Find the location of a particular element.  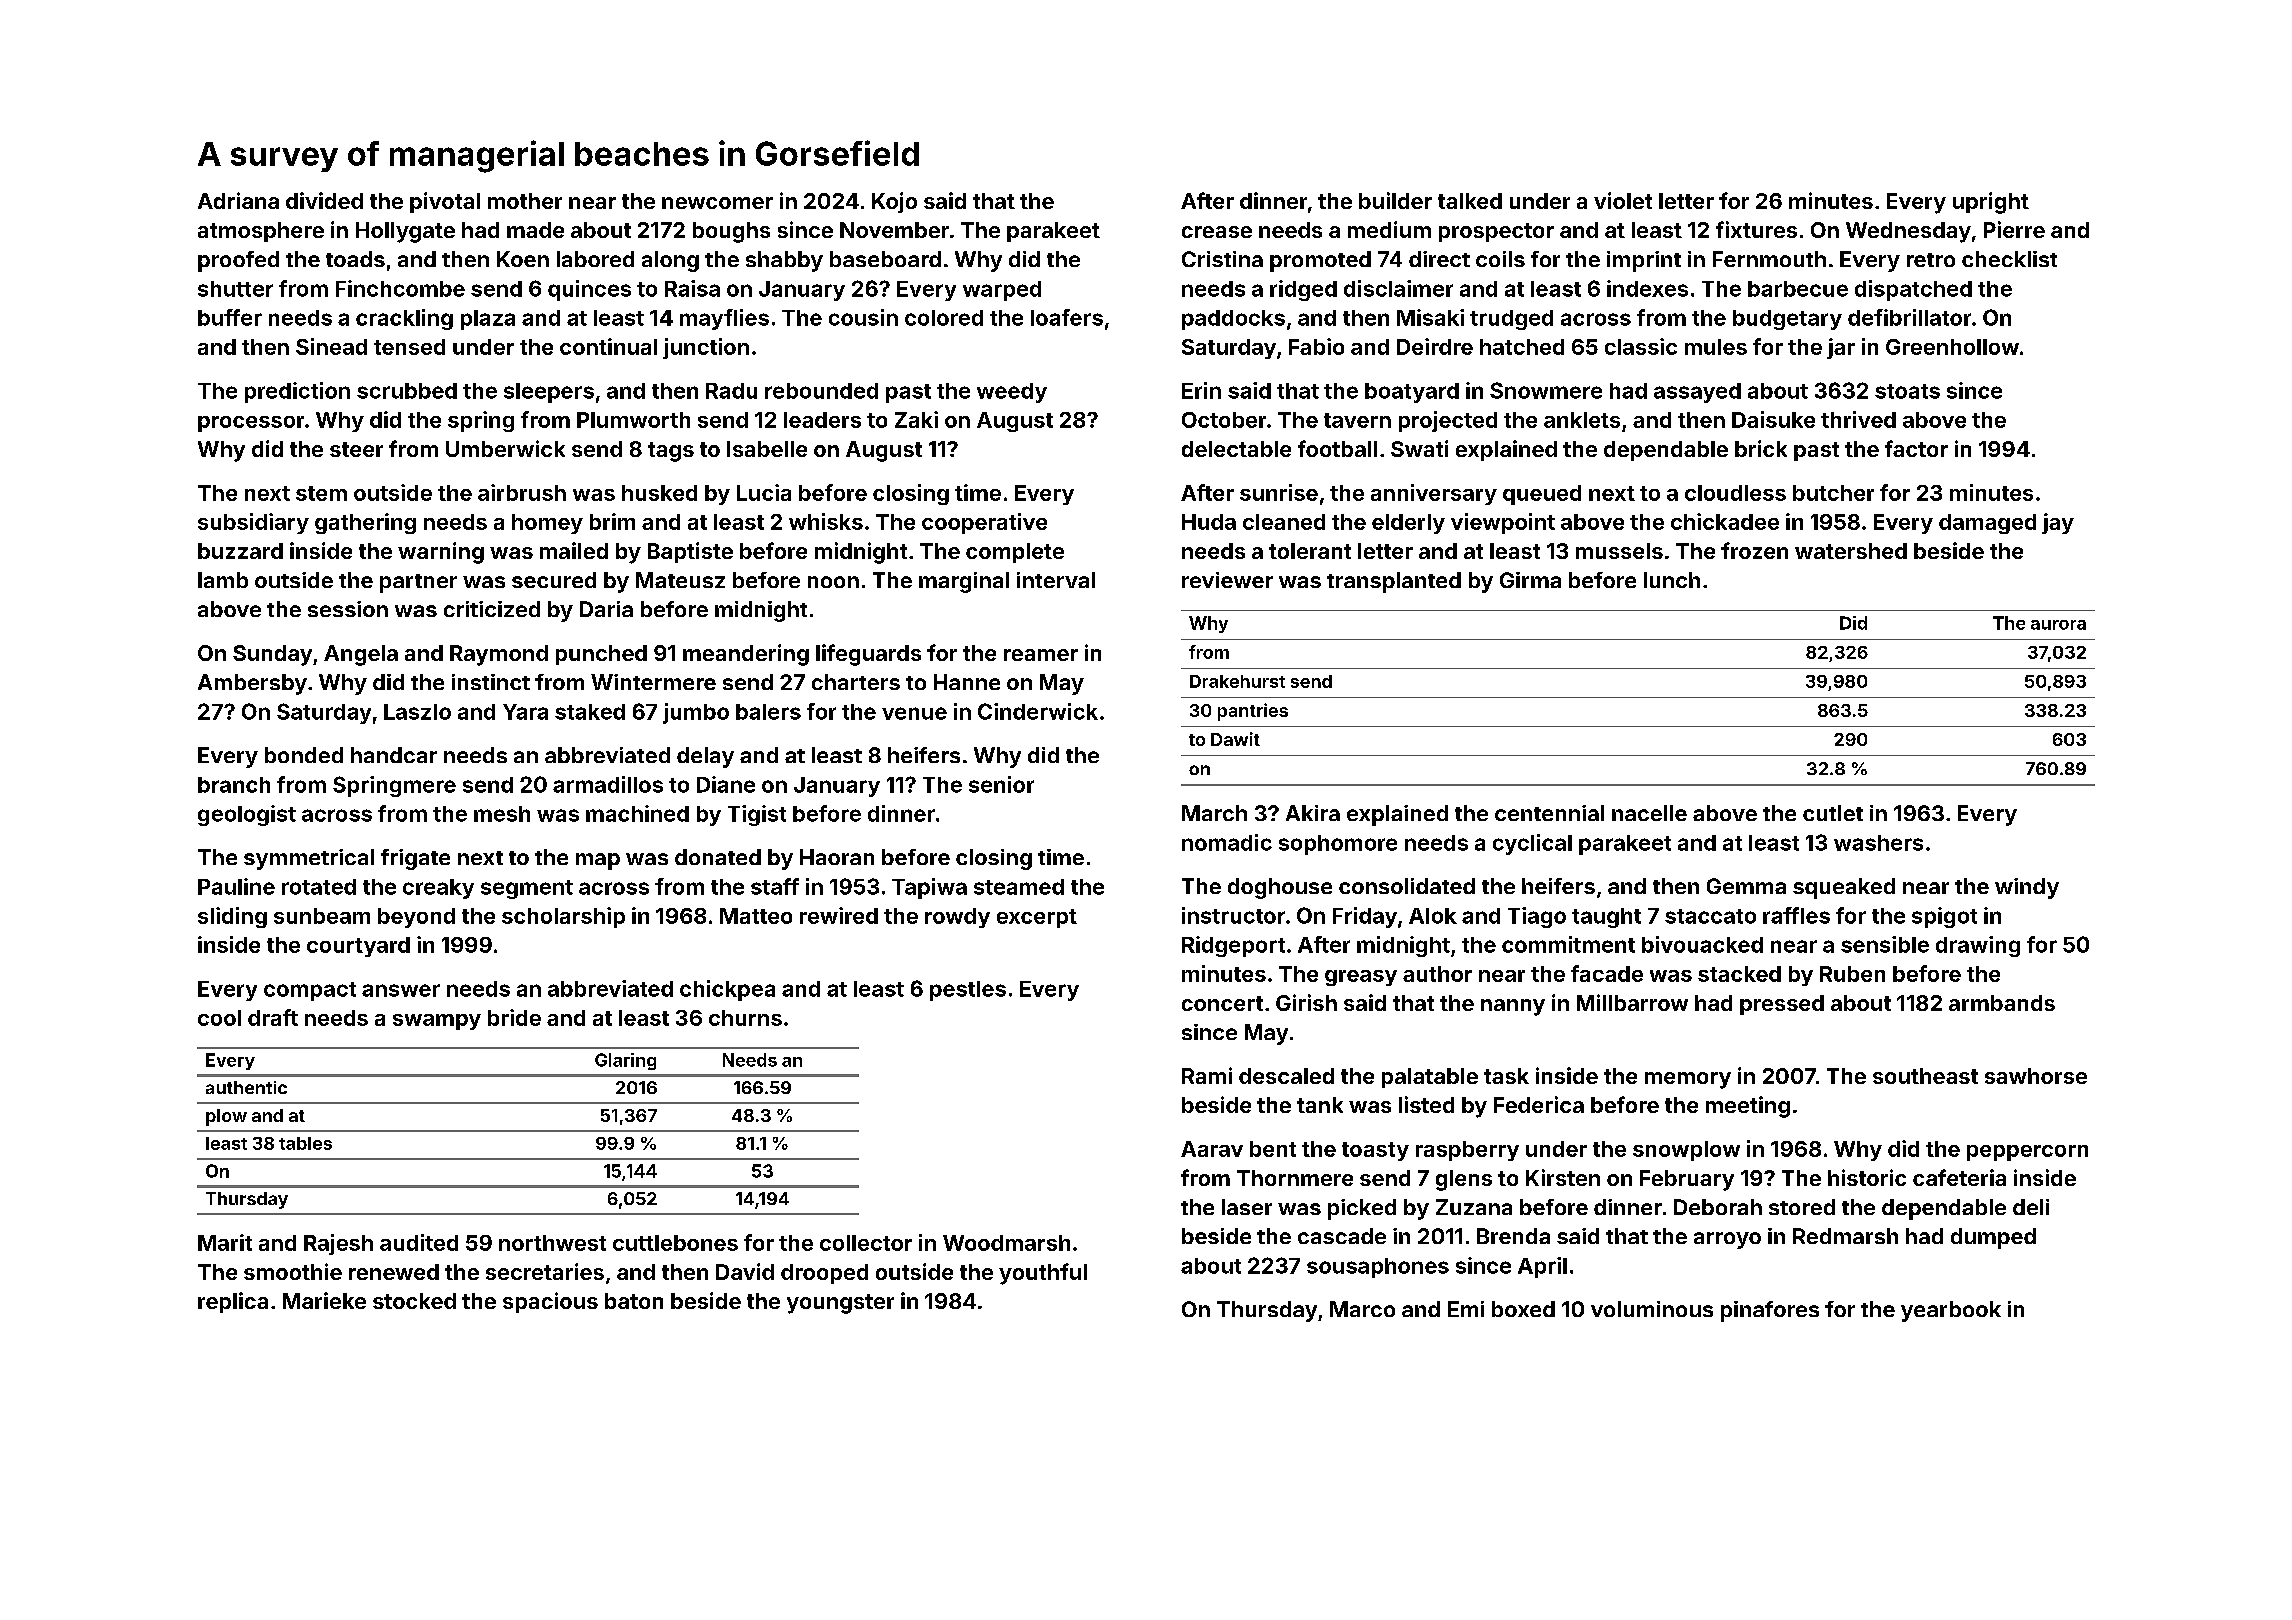

buzzard is located at coordinates (240, 551).
